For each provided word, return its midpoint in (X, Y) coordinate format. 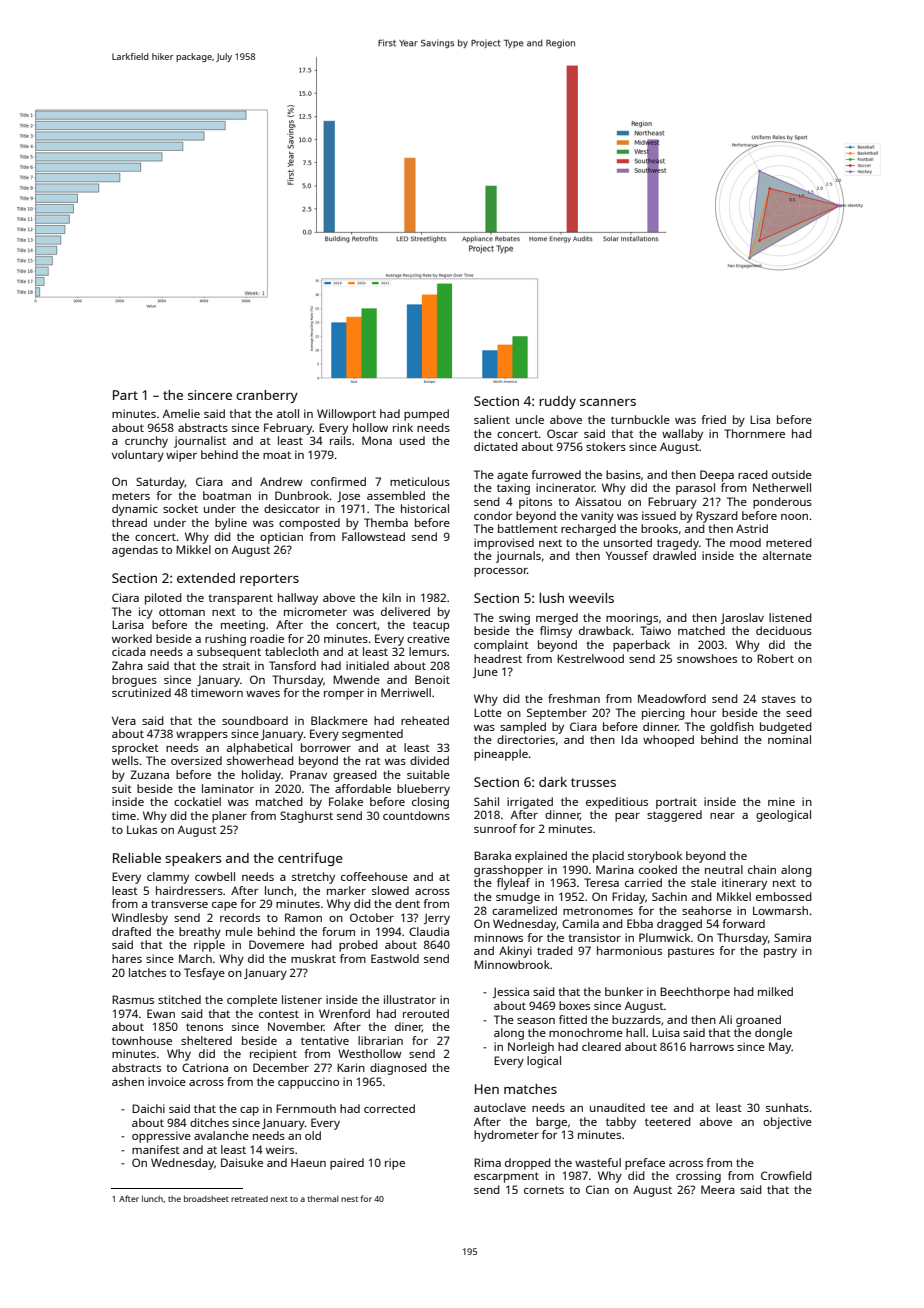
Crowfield (786, 1175)
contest (279, 1014)
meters (131, 496)
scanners (608, 402)
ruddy (557, 402)
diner (408, 1027)
